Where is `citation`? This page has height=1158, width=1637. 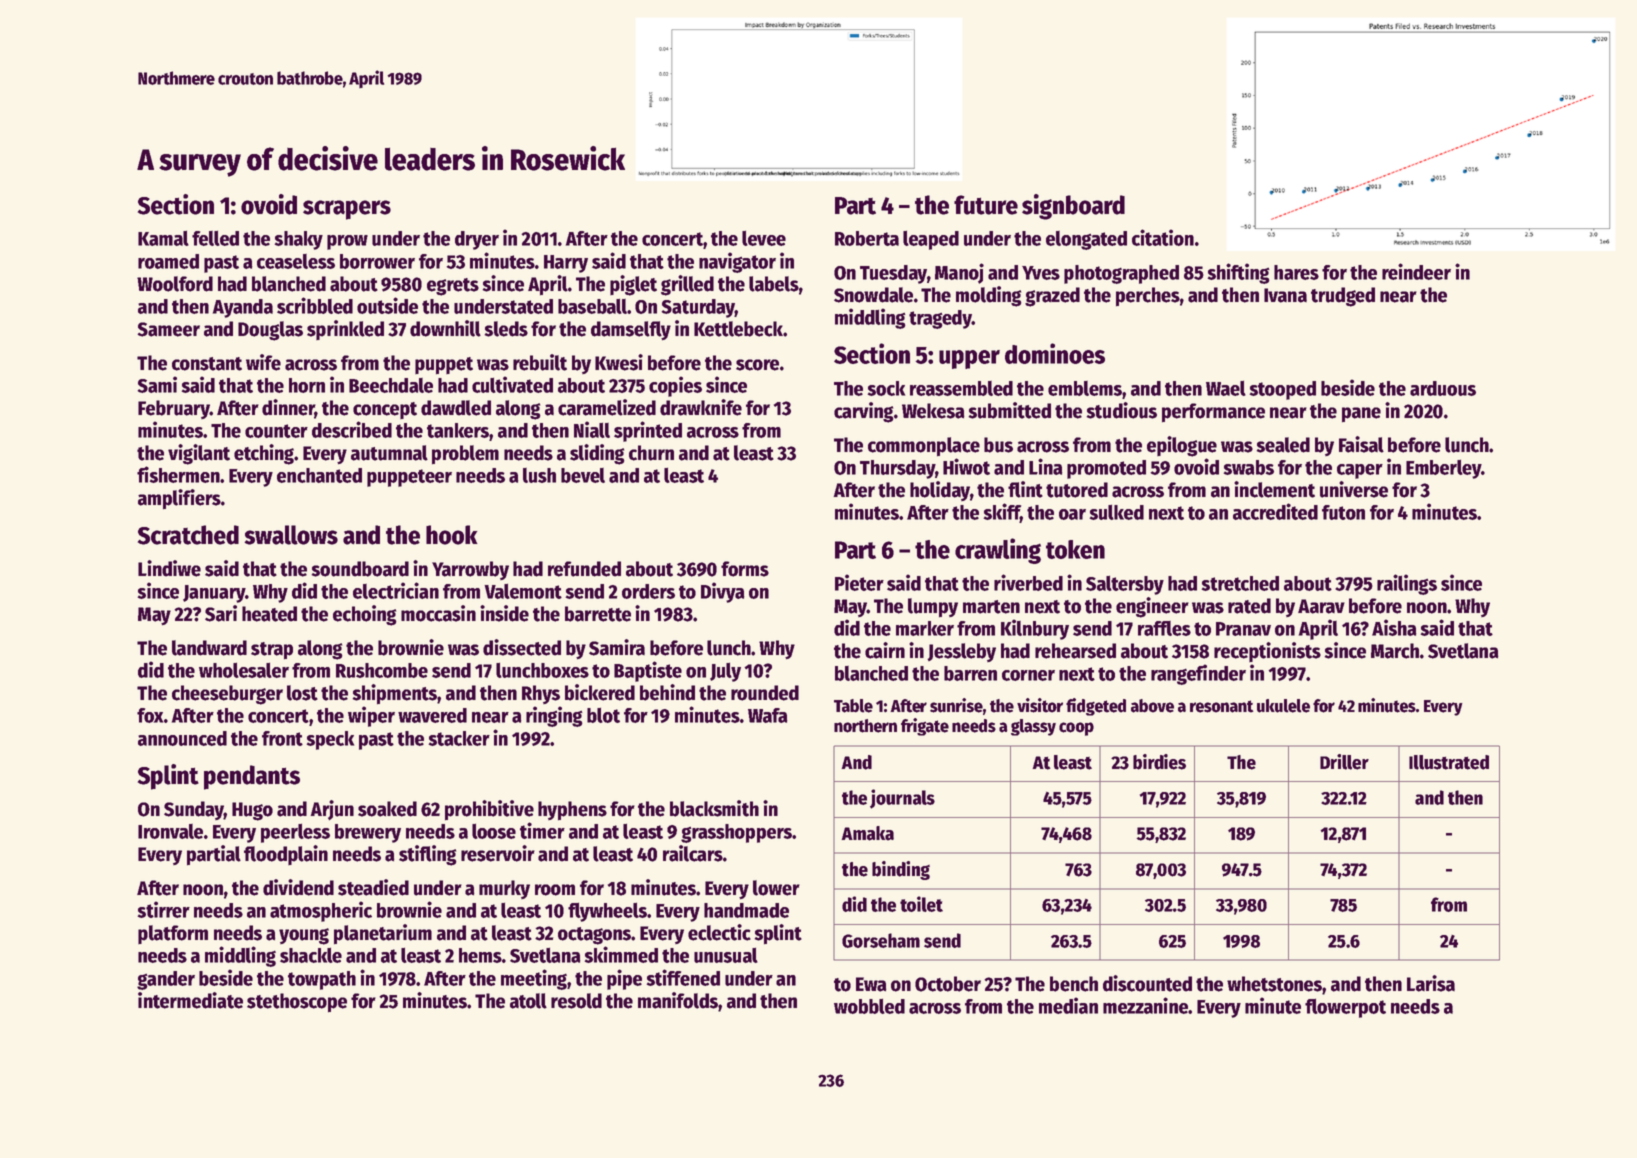
citation is located at coordinates (1163, 237).
